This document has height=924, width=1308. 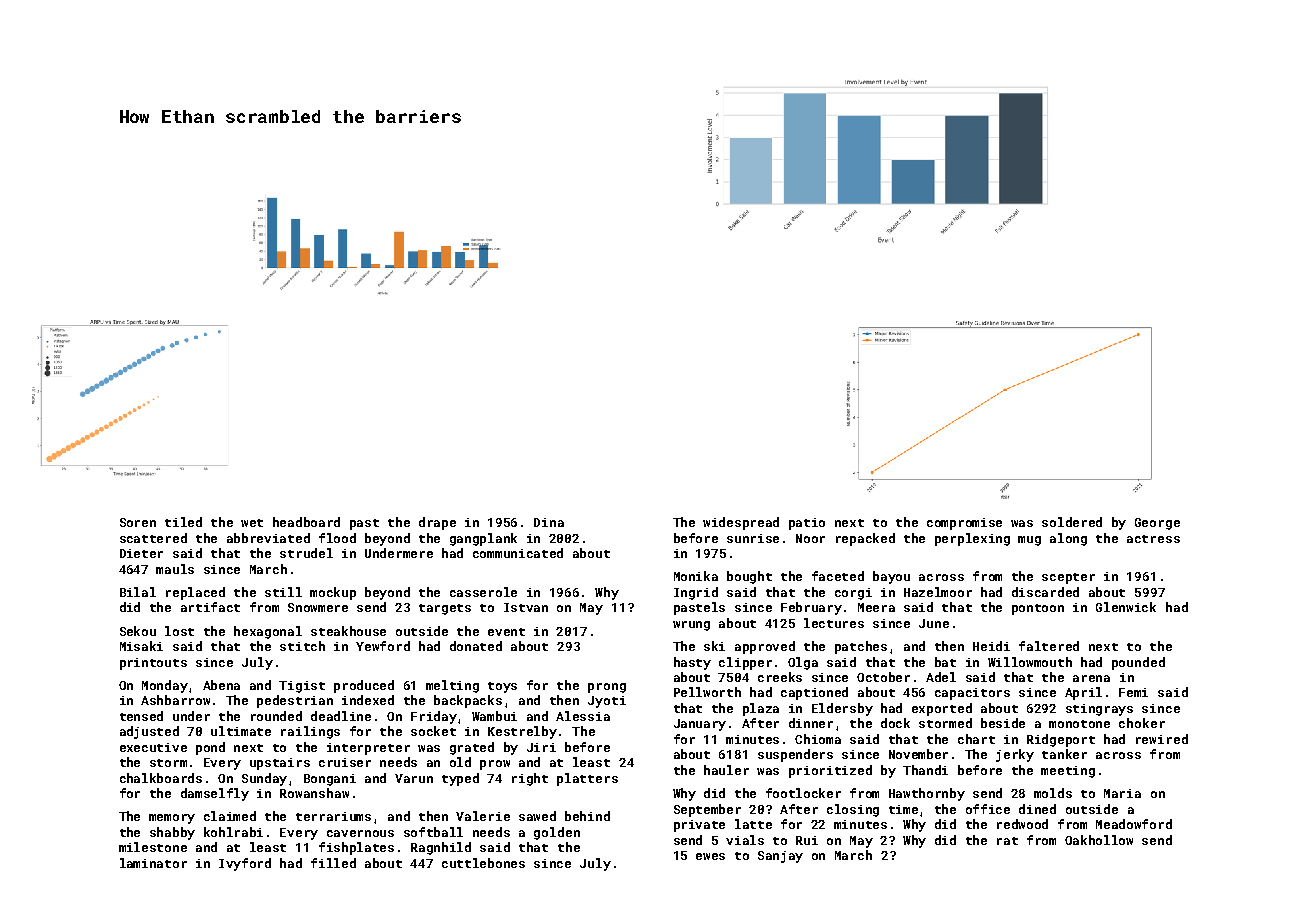 What do you see at coordinates (1138, 663) in the document?
I see `pounded` at bounding box center [1138, 663].
